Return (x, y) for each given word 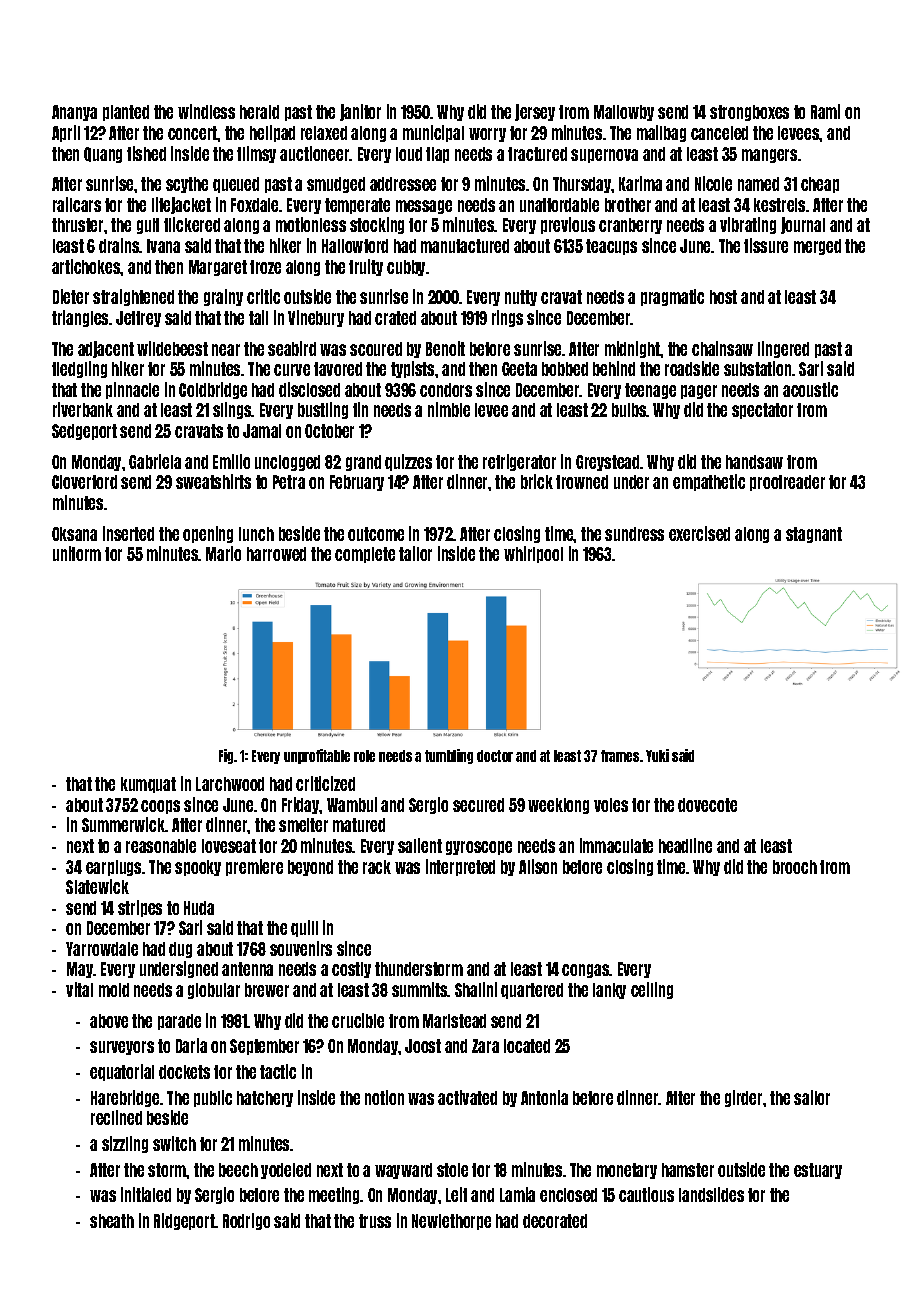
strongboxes (749, 113)
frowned (582, 482)
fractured (537, 154)
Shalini (476, 989)
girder (743, 1098)
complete (365, 555)
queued (236, 185)
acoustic (810, 389)
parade (179, 1022)
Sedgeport (84, 432)
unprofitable (317, 756)
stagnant (814, 535)
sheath (112, 1221)
